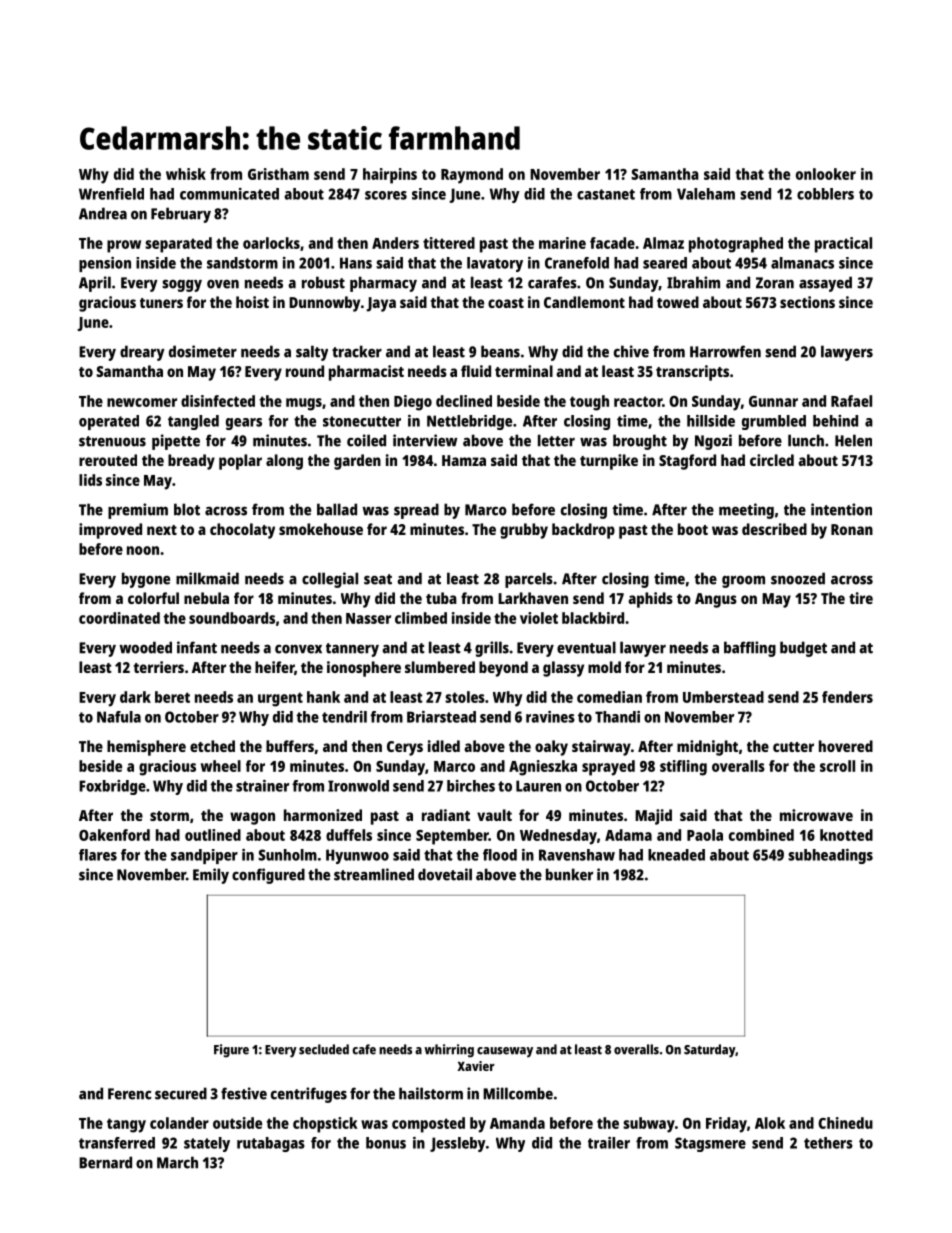 This image has width=952, height=1233. I want to click on newcomer, so click(142, 402).
